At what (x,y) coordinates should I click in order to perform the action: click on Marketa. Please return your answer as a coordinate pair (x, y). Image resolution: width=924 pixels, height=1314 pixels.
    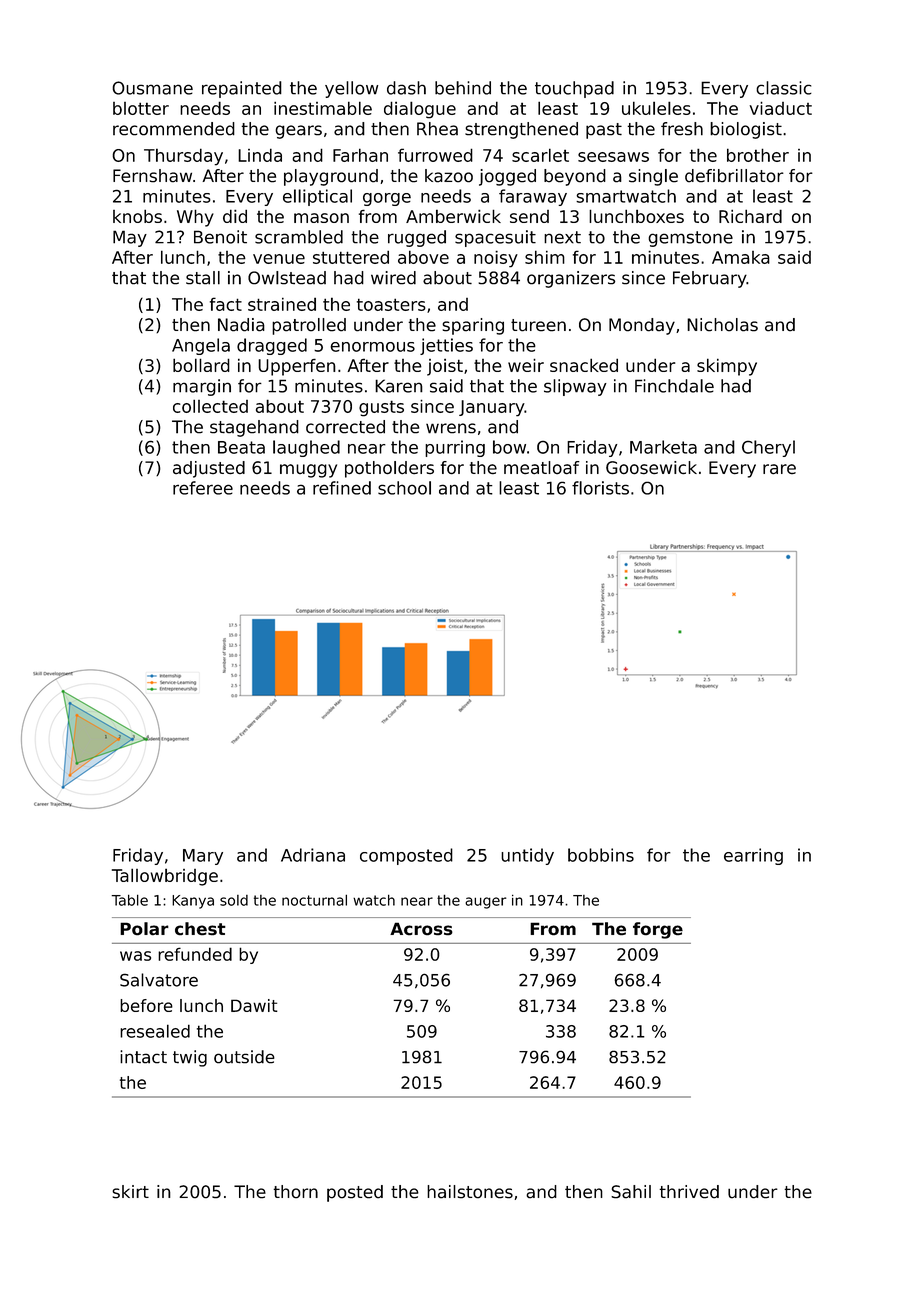
    Looking at the image, I should click on (663, 447).
